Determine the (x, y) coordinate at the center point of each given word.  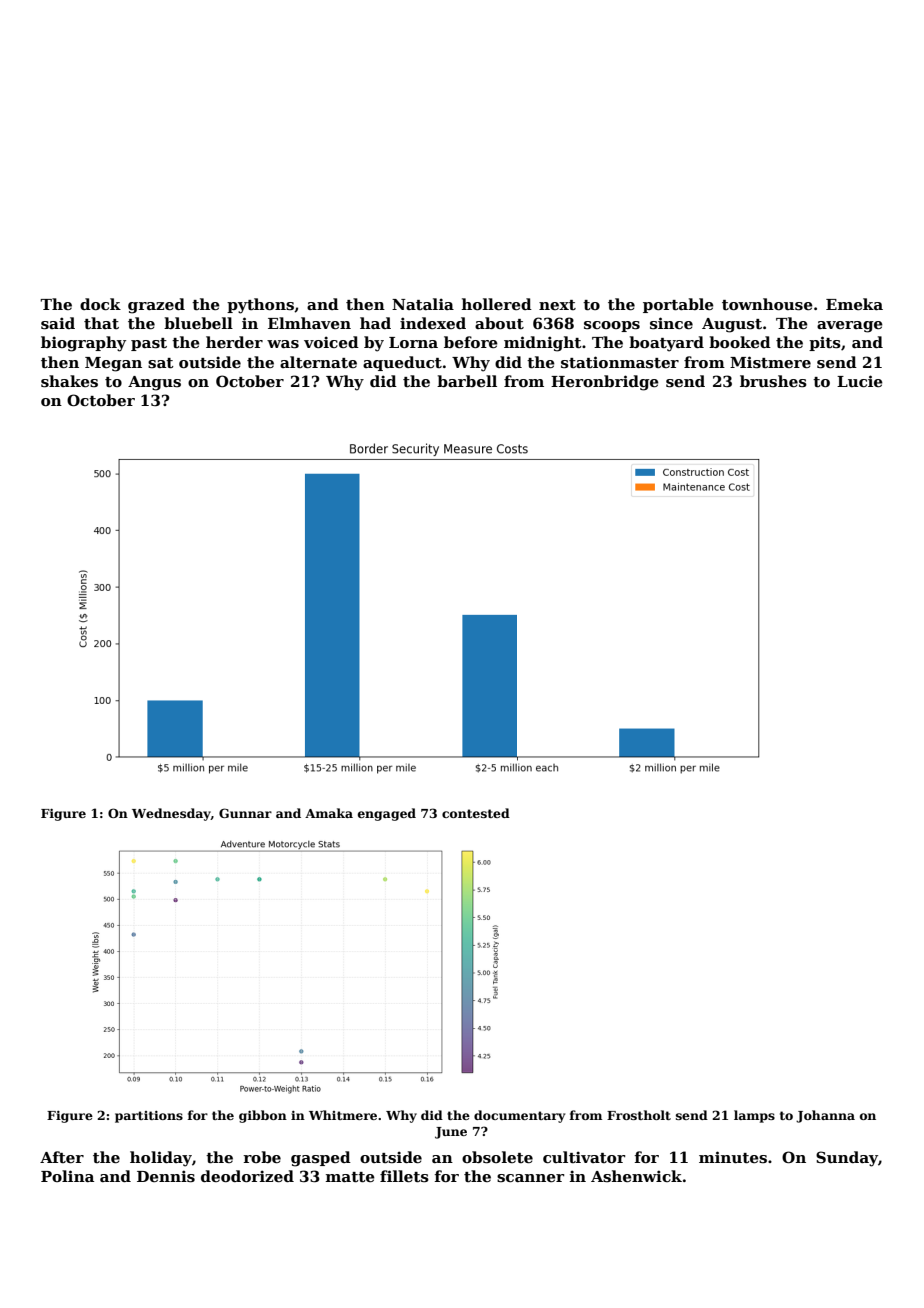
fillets (404, 1176)
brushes (773, 381)
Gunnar (245, 813)
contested (476, 813)
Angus (154, 383)
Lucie (860, 381)
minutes (733, 1157)
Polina (67, 1176)
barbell (467, 381)
